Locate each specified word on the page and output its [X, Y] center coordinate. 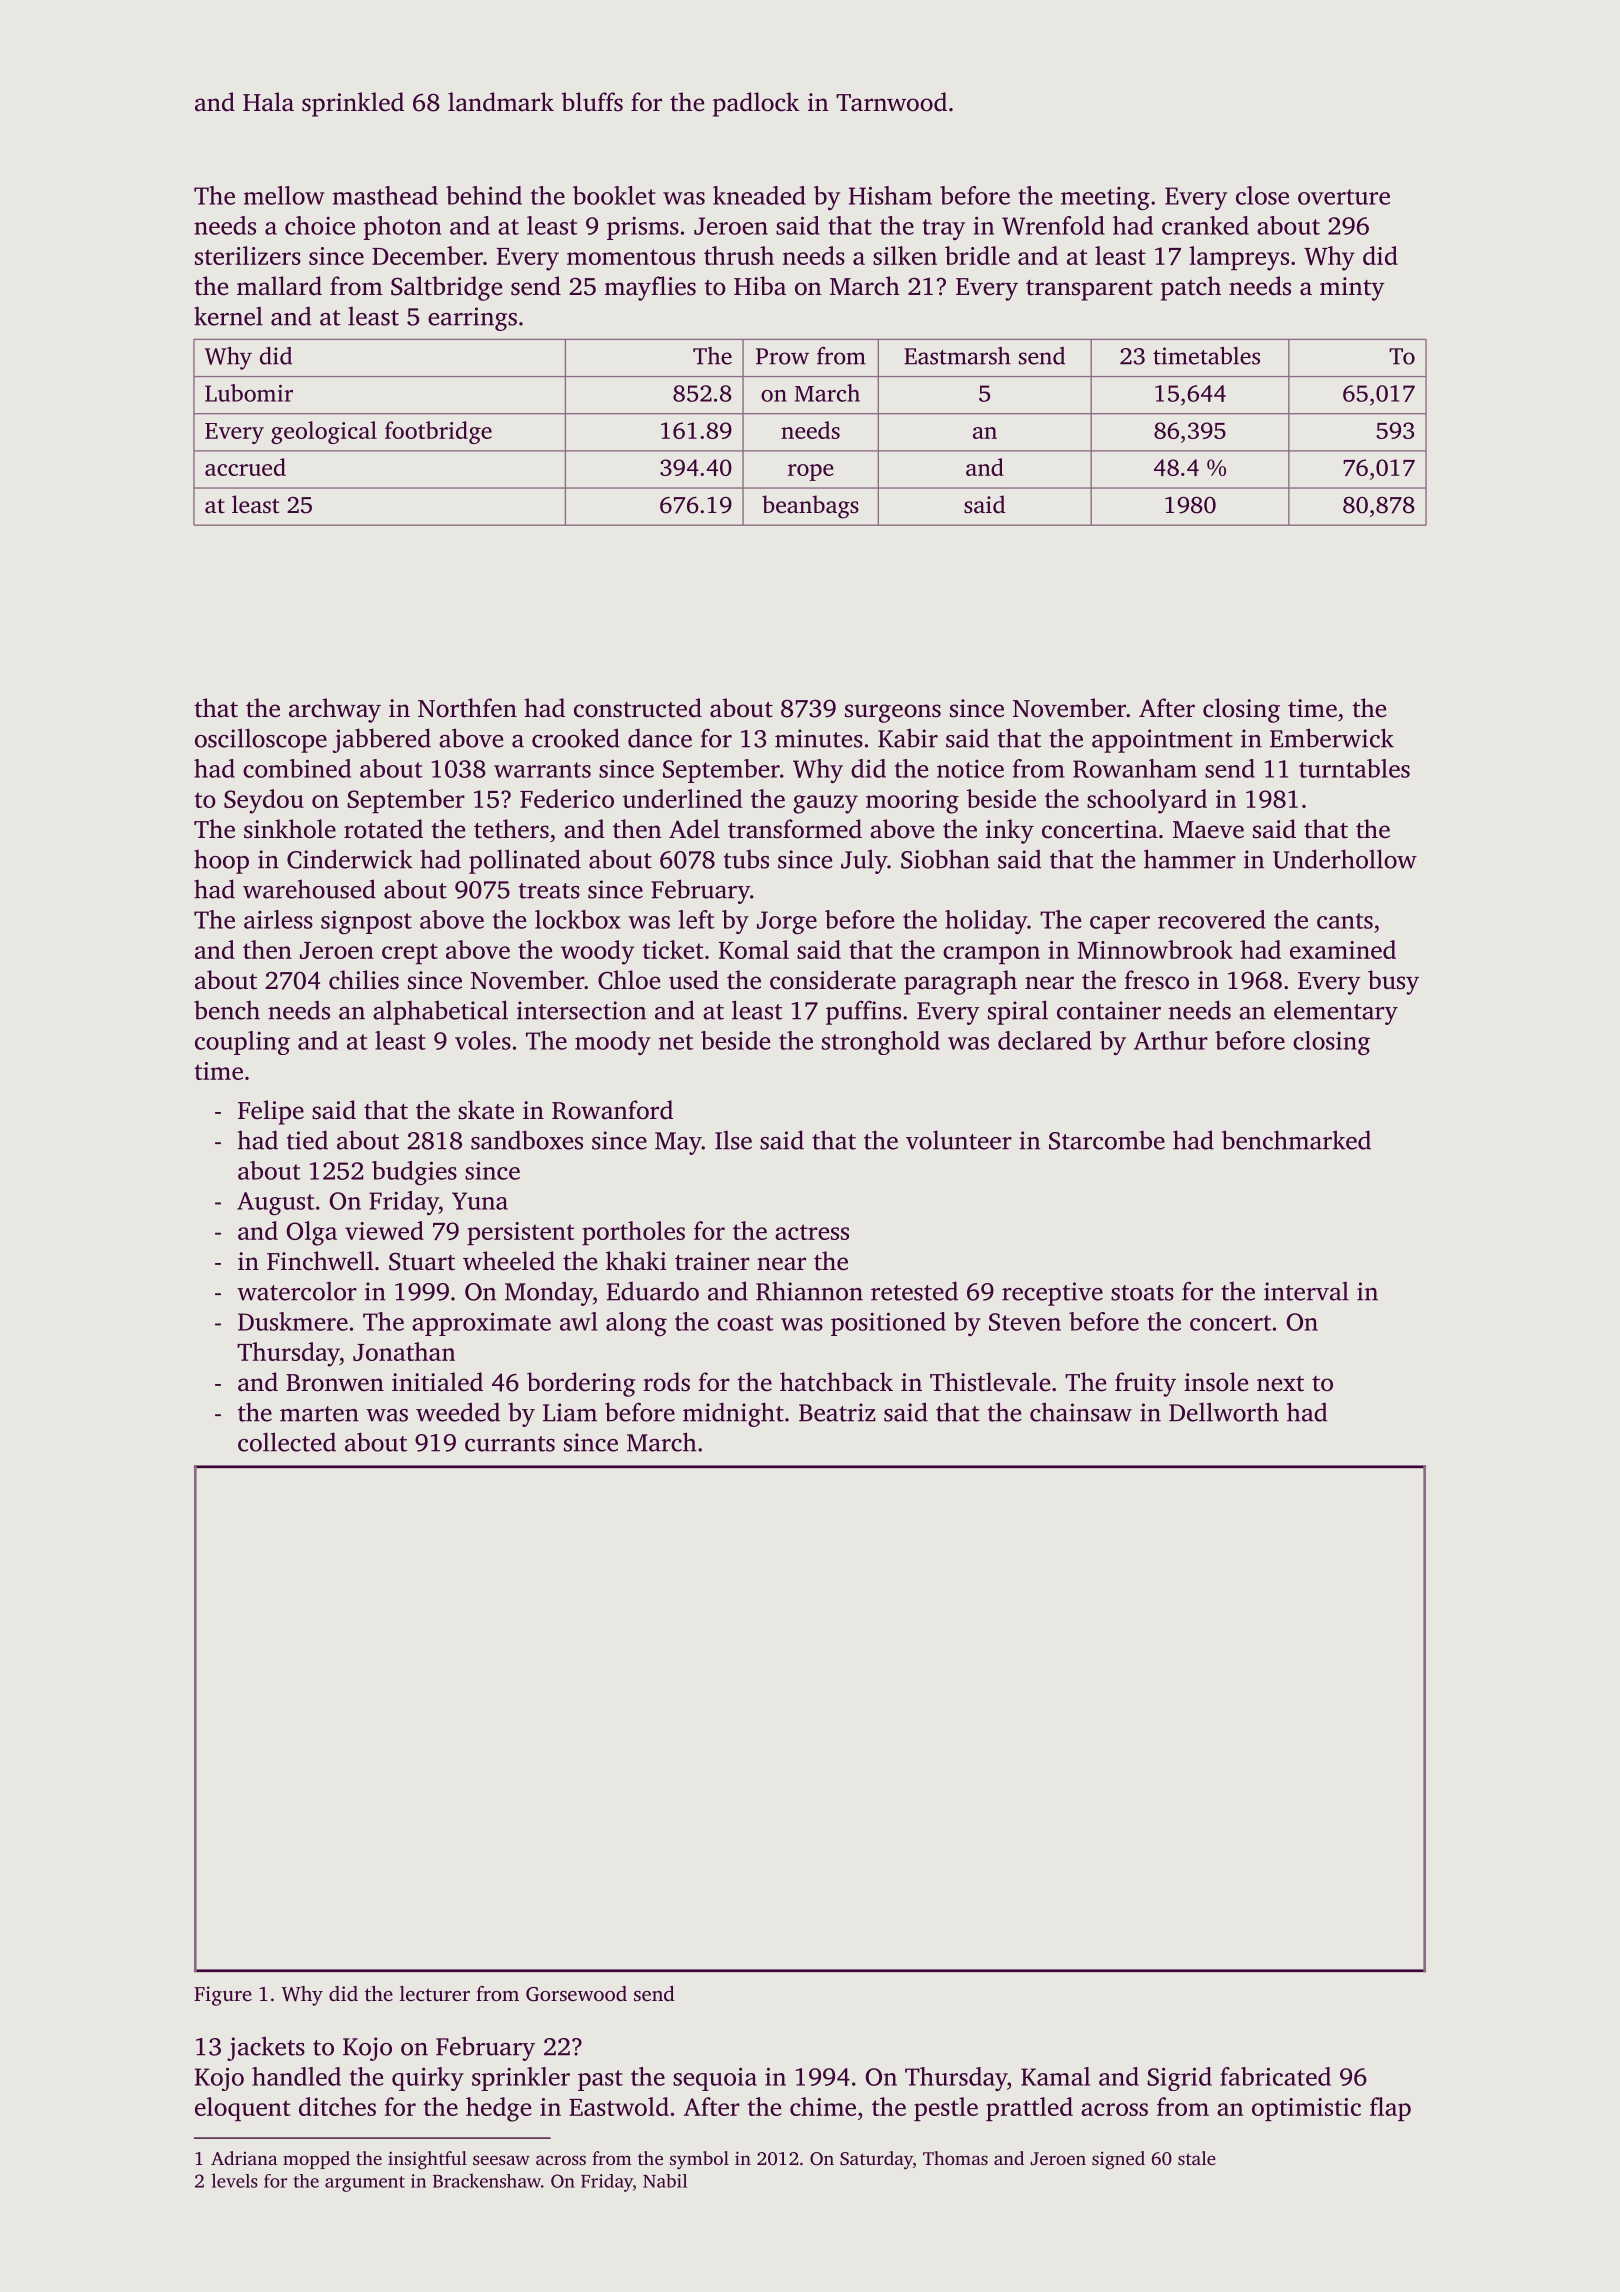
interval [1306, 1291]
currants [510, 1444]
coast [745, 1323]
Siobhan [945, 859]
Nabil [665, 2181]
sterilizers [248, 255]
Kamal [1055, 2076]
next [1280, 1384]
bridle [977, 255]
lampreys [1239, 258]
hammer [1190, 859]
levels [235, 2180]
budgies [414, 1173]
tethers [511, 829]
